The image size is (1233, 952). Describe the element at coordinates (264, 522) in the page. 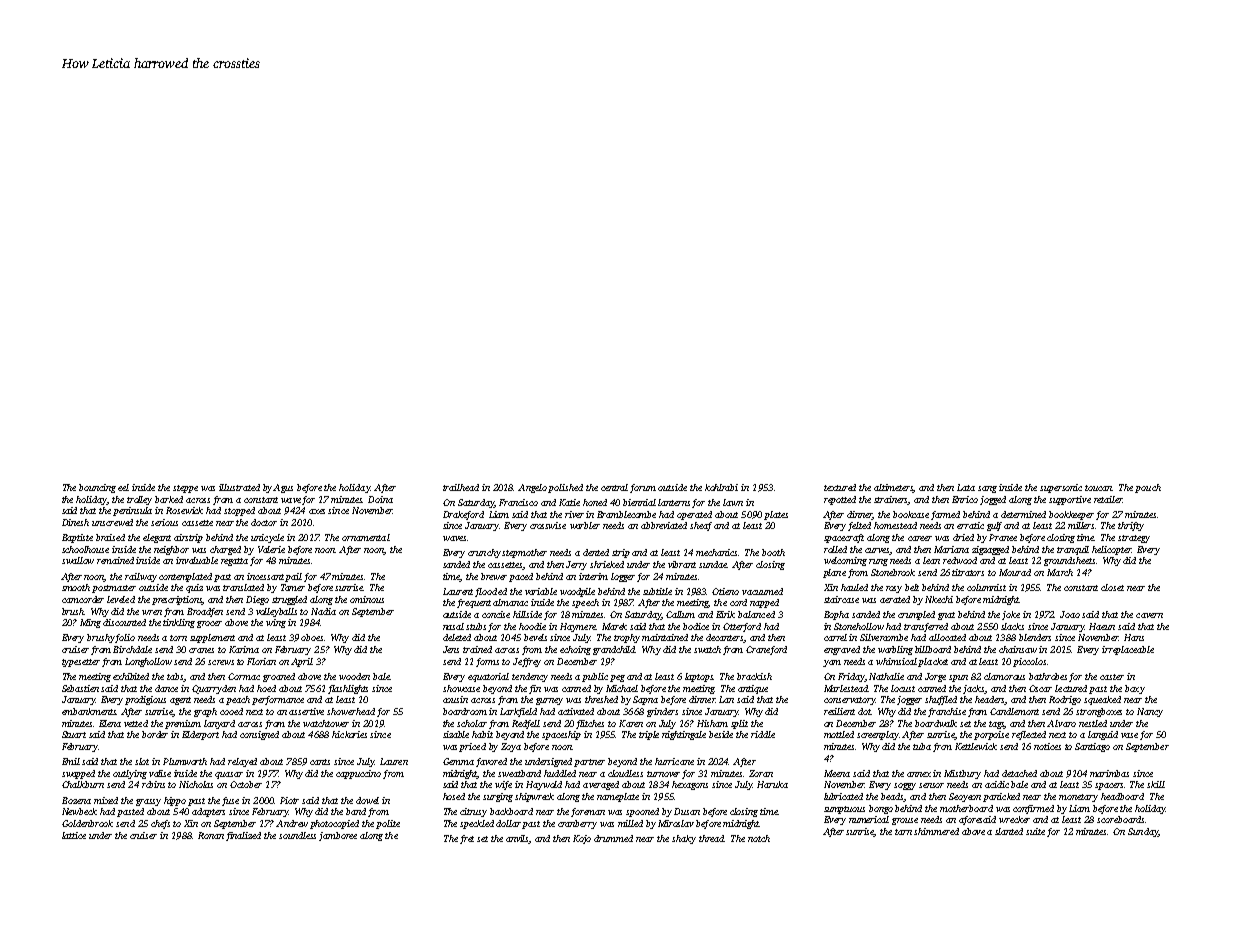

I see `doctor` at that location.
